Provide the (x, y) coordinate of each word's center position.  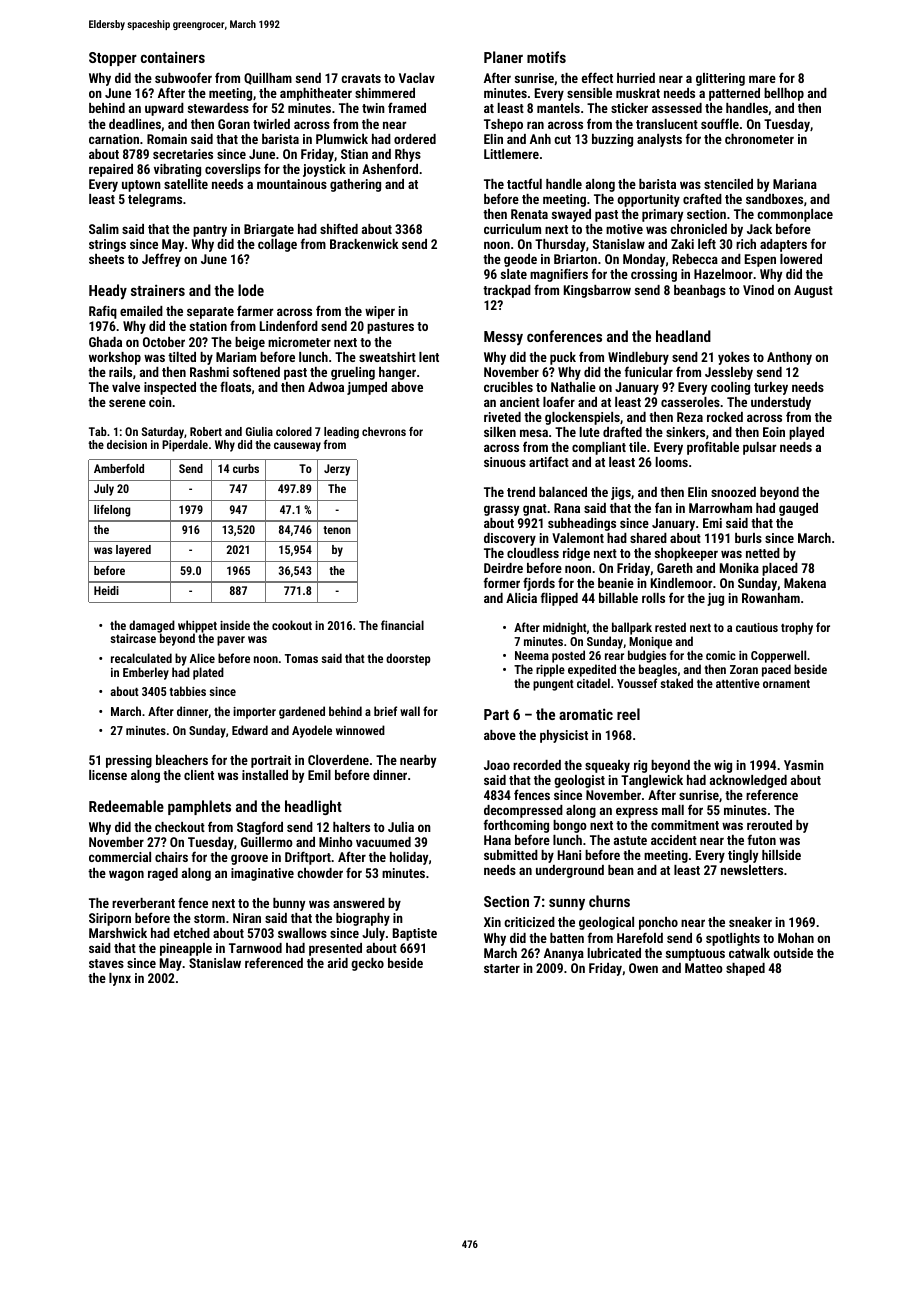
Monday (644, 260)
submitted (511, 855)
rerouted (769, 825)
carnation (114, 139)
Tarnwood (255, 948)
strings (107, 245)
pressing (129, 761)
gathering (355, 185)
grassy (501, 510)
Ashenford (390, 168)
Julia (401, 827)
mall (673, 810)
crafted (702, 198)
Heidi (106, 590)
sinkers (685, 432)
